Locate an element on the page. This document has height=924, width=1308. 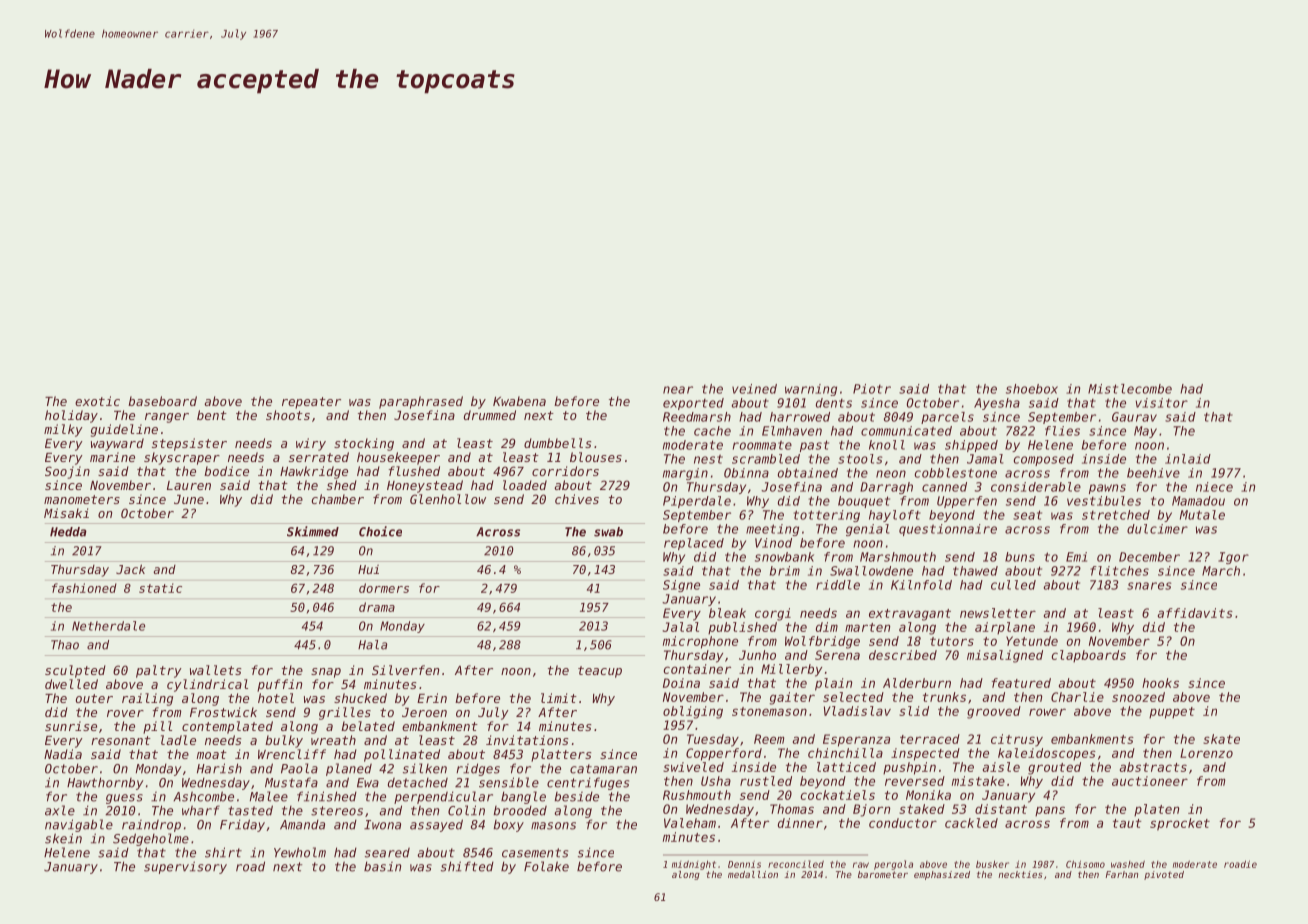
basin is located at coordinates (382, 866).
